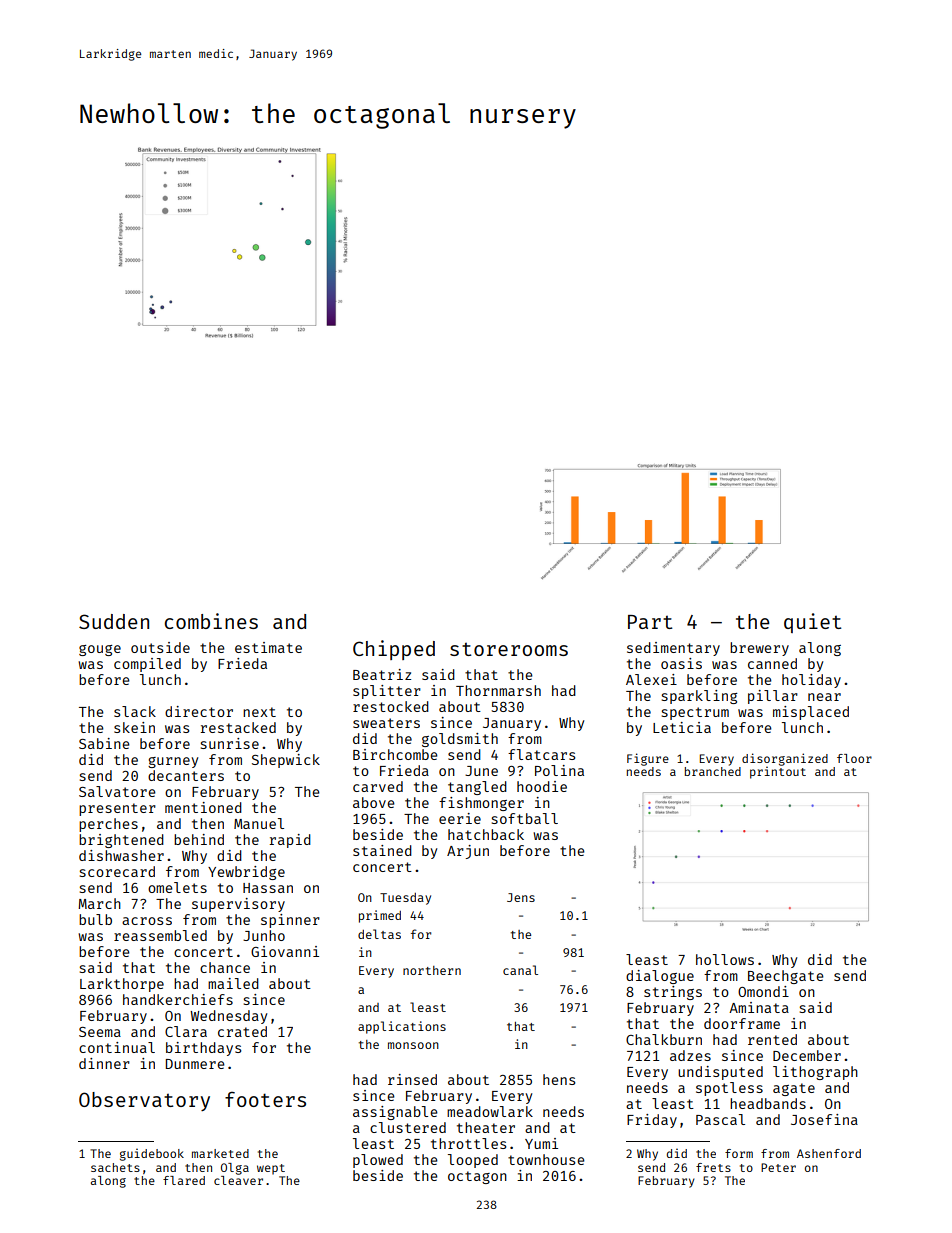 This screenshot has height=1233, width=952. I want to click on flared, so click(184, 1180).
